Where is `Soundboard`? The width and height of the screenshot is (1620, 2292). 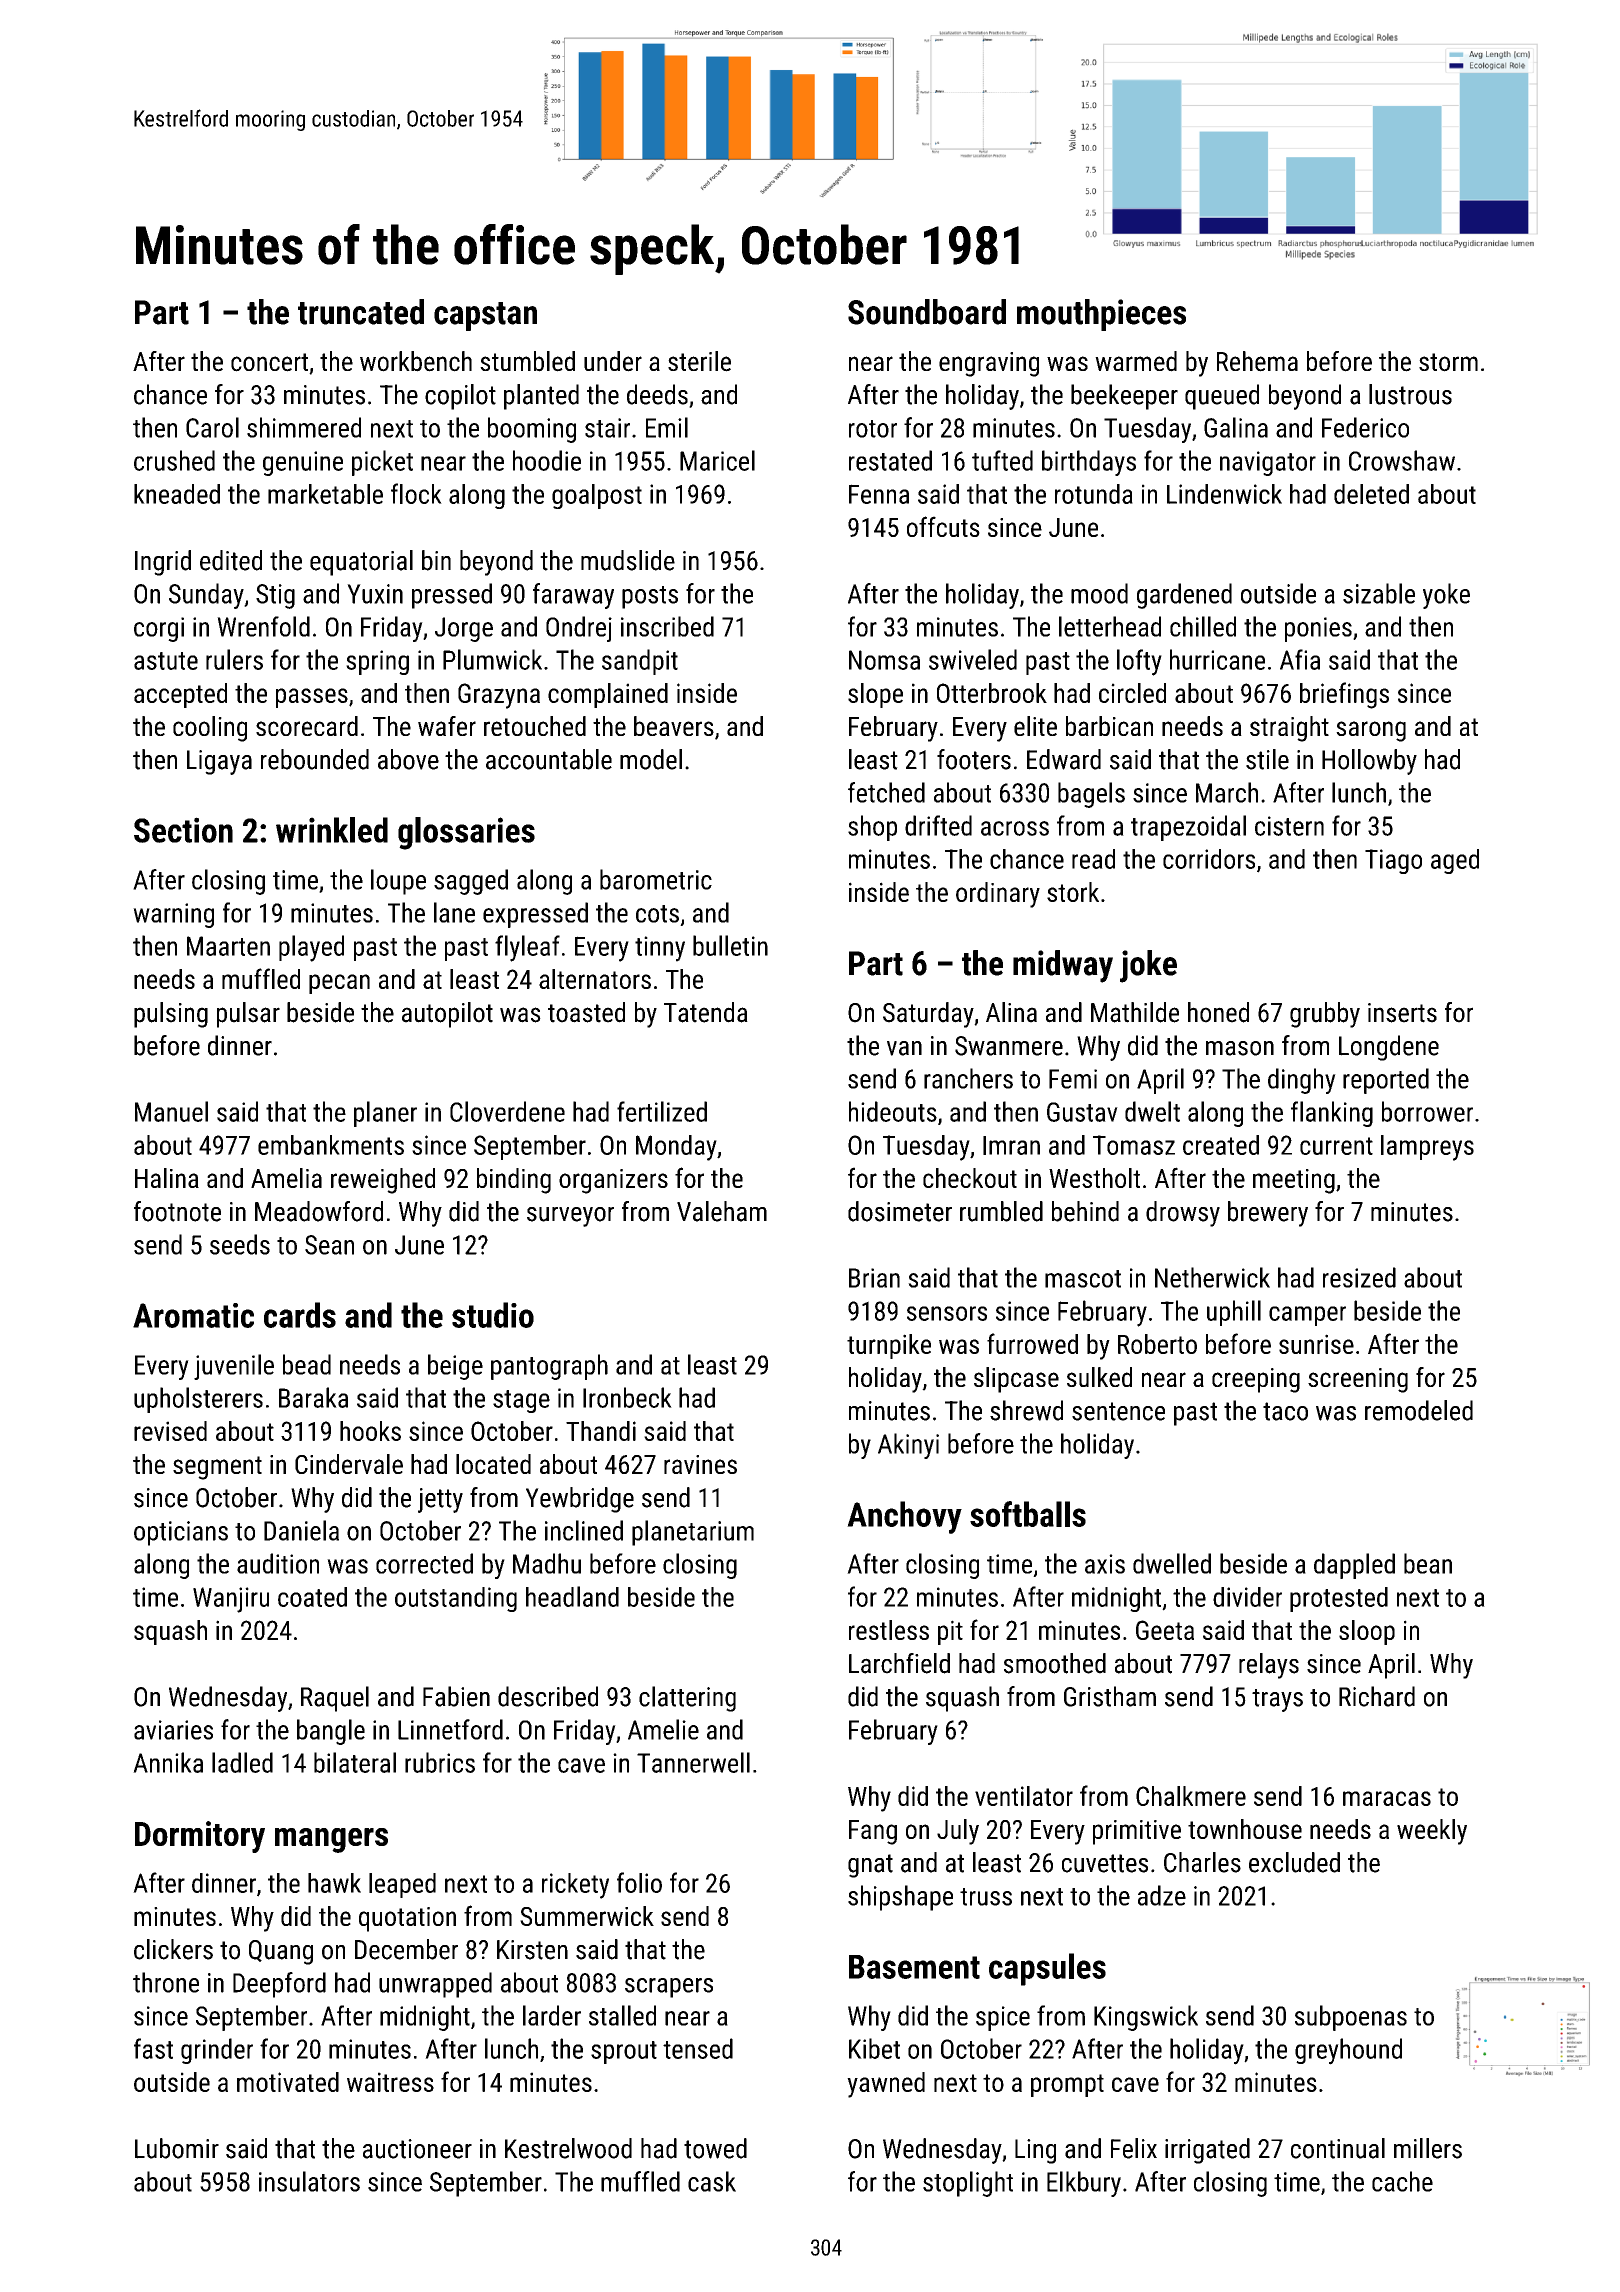
Soundboard is located at coordinates (927, 312).
